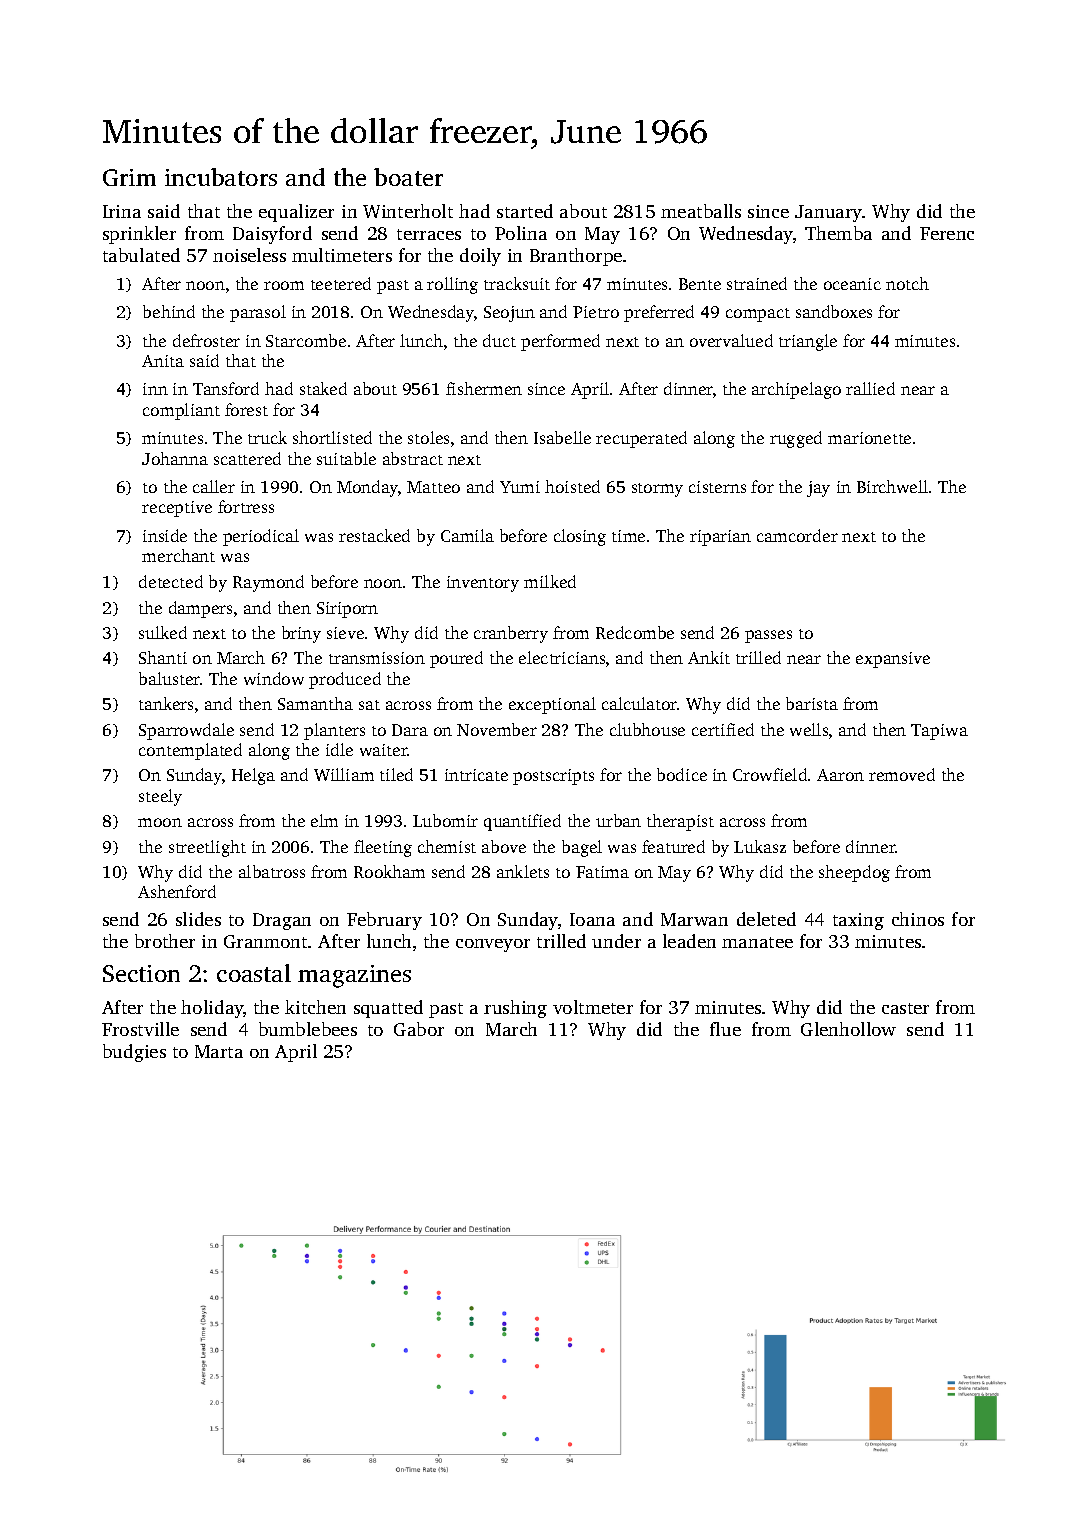  I want to click on Grim, so click(129, 177).
